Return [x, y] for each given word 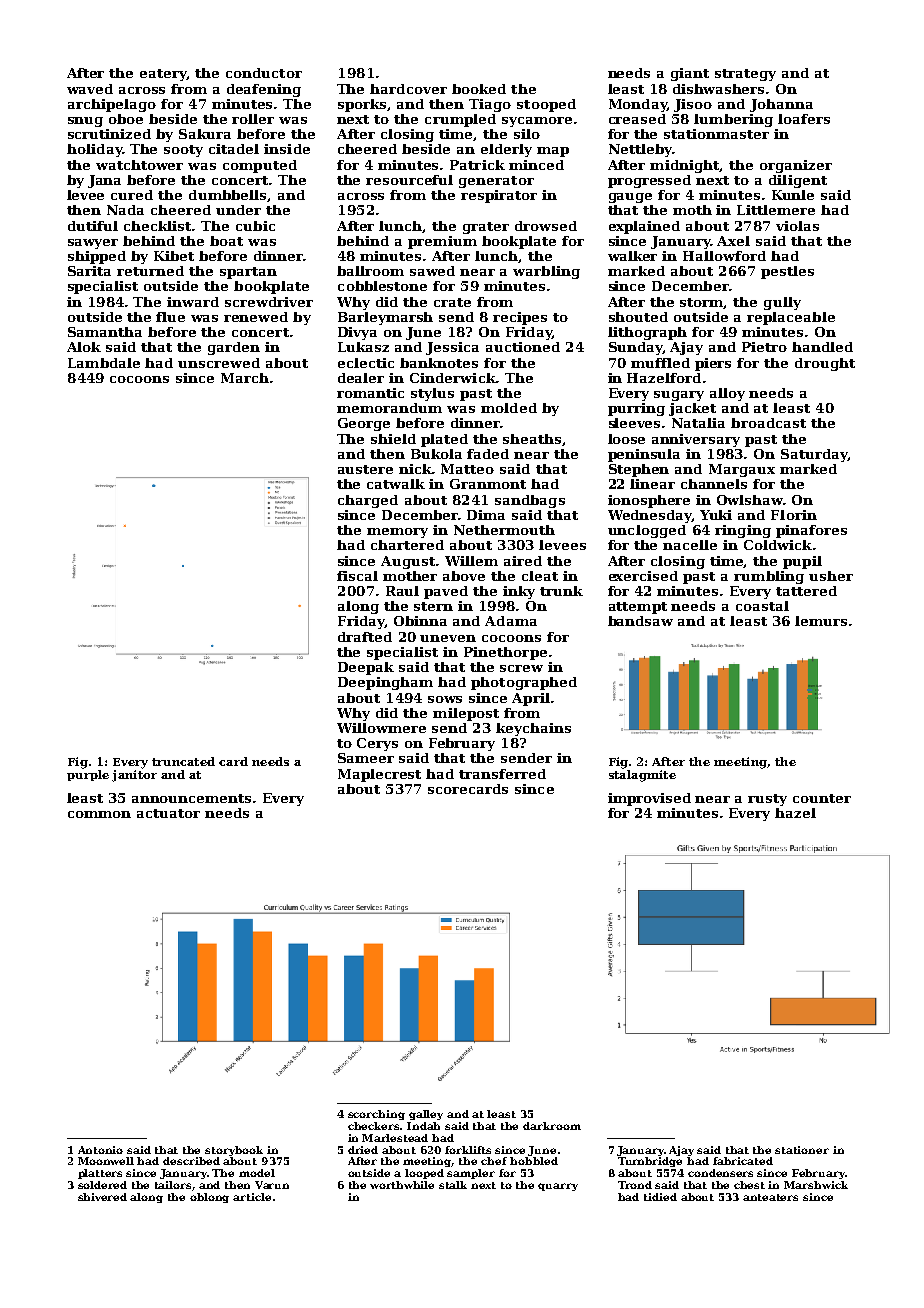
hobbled [534, 1161]
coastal [762, 606]
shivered [102, 1197]
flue [170, 317]
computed [260, 166]
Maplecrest [379, 775]
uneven [448, 638]
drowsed [546, 226]
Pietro [764, 347]
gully [782, 303]
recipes [520, 318]
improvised [649, 799]
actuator [168, 813]
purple [88, 775]
